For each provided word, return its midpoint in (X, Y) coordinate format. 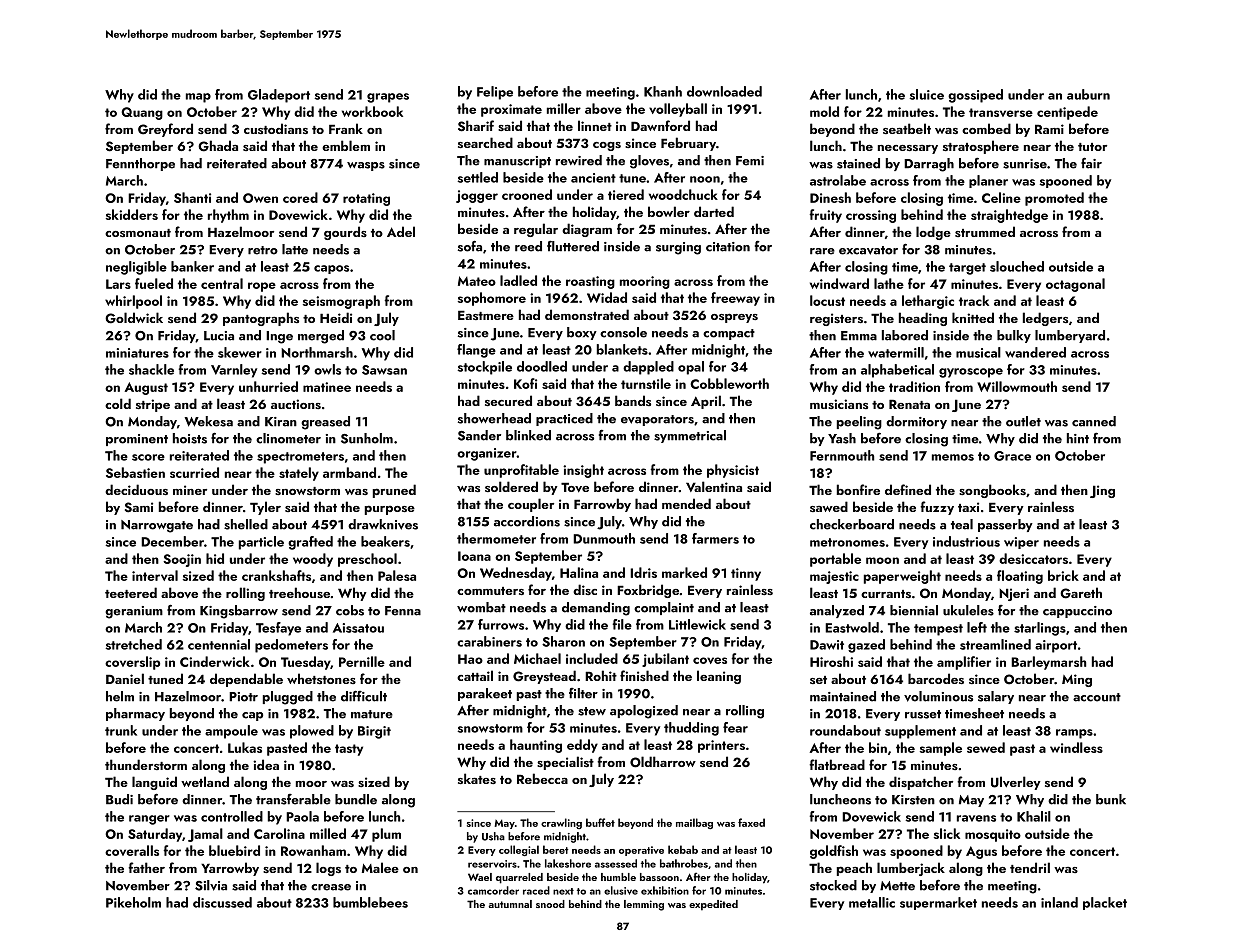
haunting (536, 746)
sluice (926, 94)
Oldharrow (663, 762)
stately (299, 474)
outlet (1023, 421)
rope (262, 287)
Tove (575, 487)
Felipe (495, 93)
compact (729, 334)
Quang (142, 113)
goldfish (834, 852)
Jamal (205, 835)
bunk (1111, 799)
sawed (829, 506)
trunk (121, 730)
